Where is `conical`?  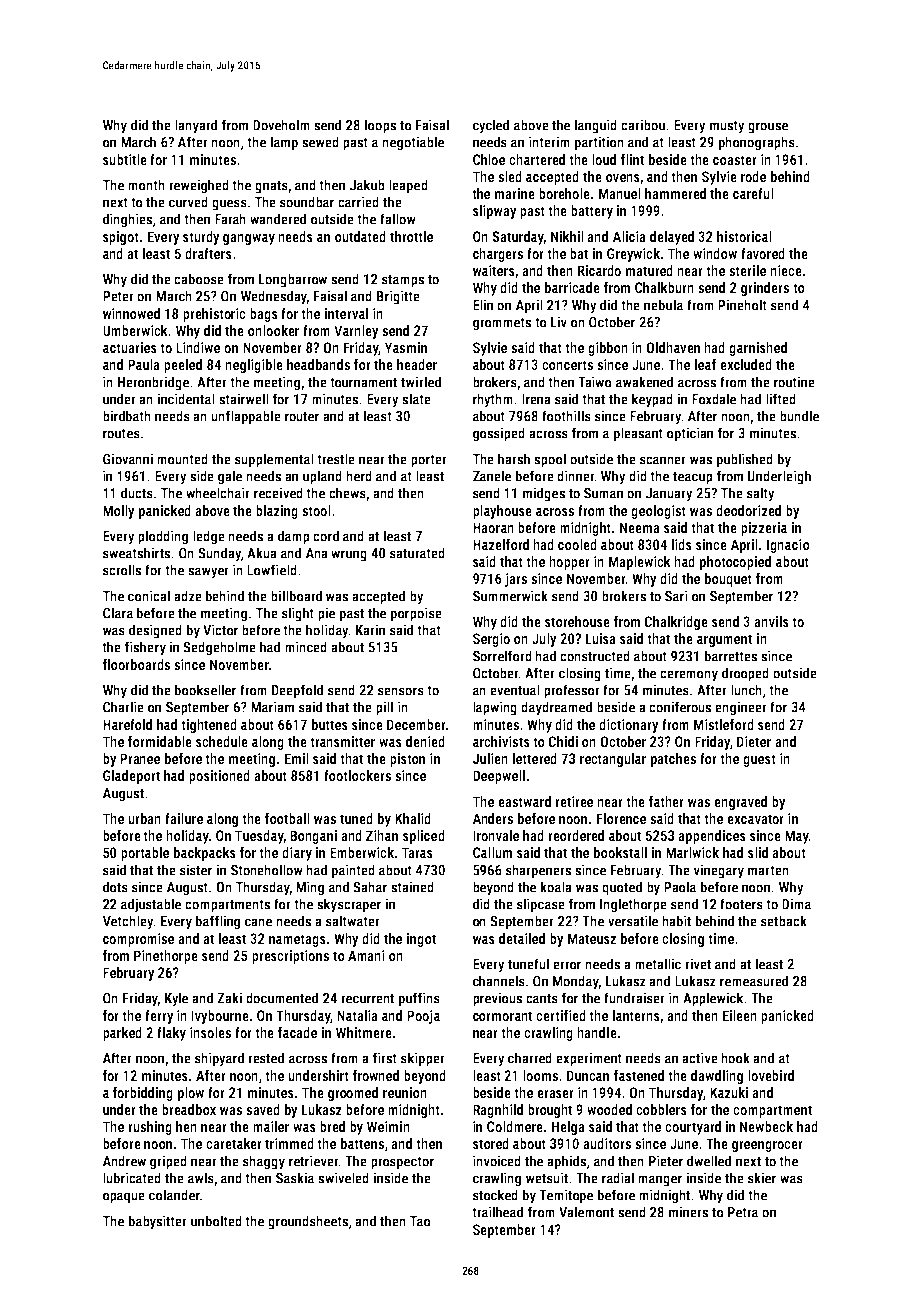
conical is located at coordinates (149, 596).
